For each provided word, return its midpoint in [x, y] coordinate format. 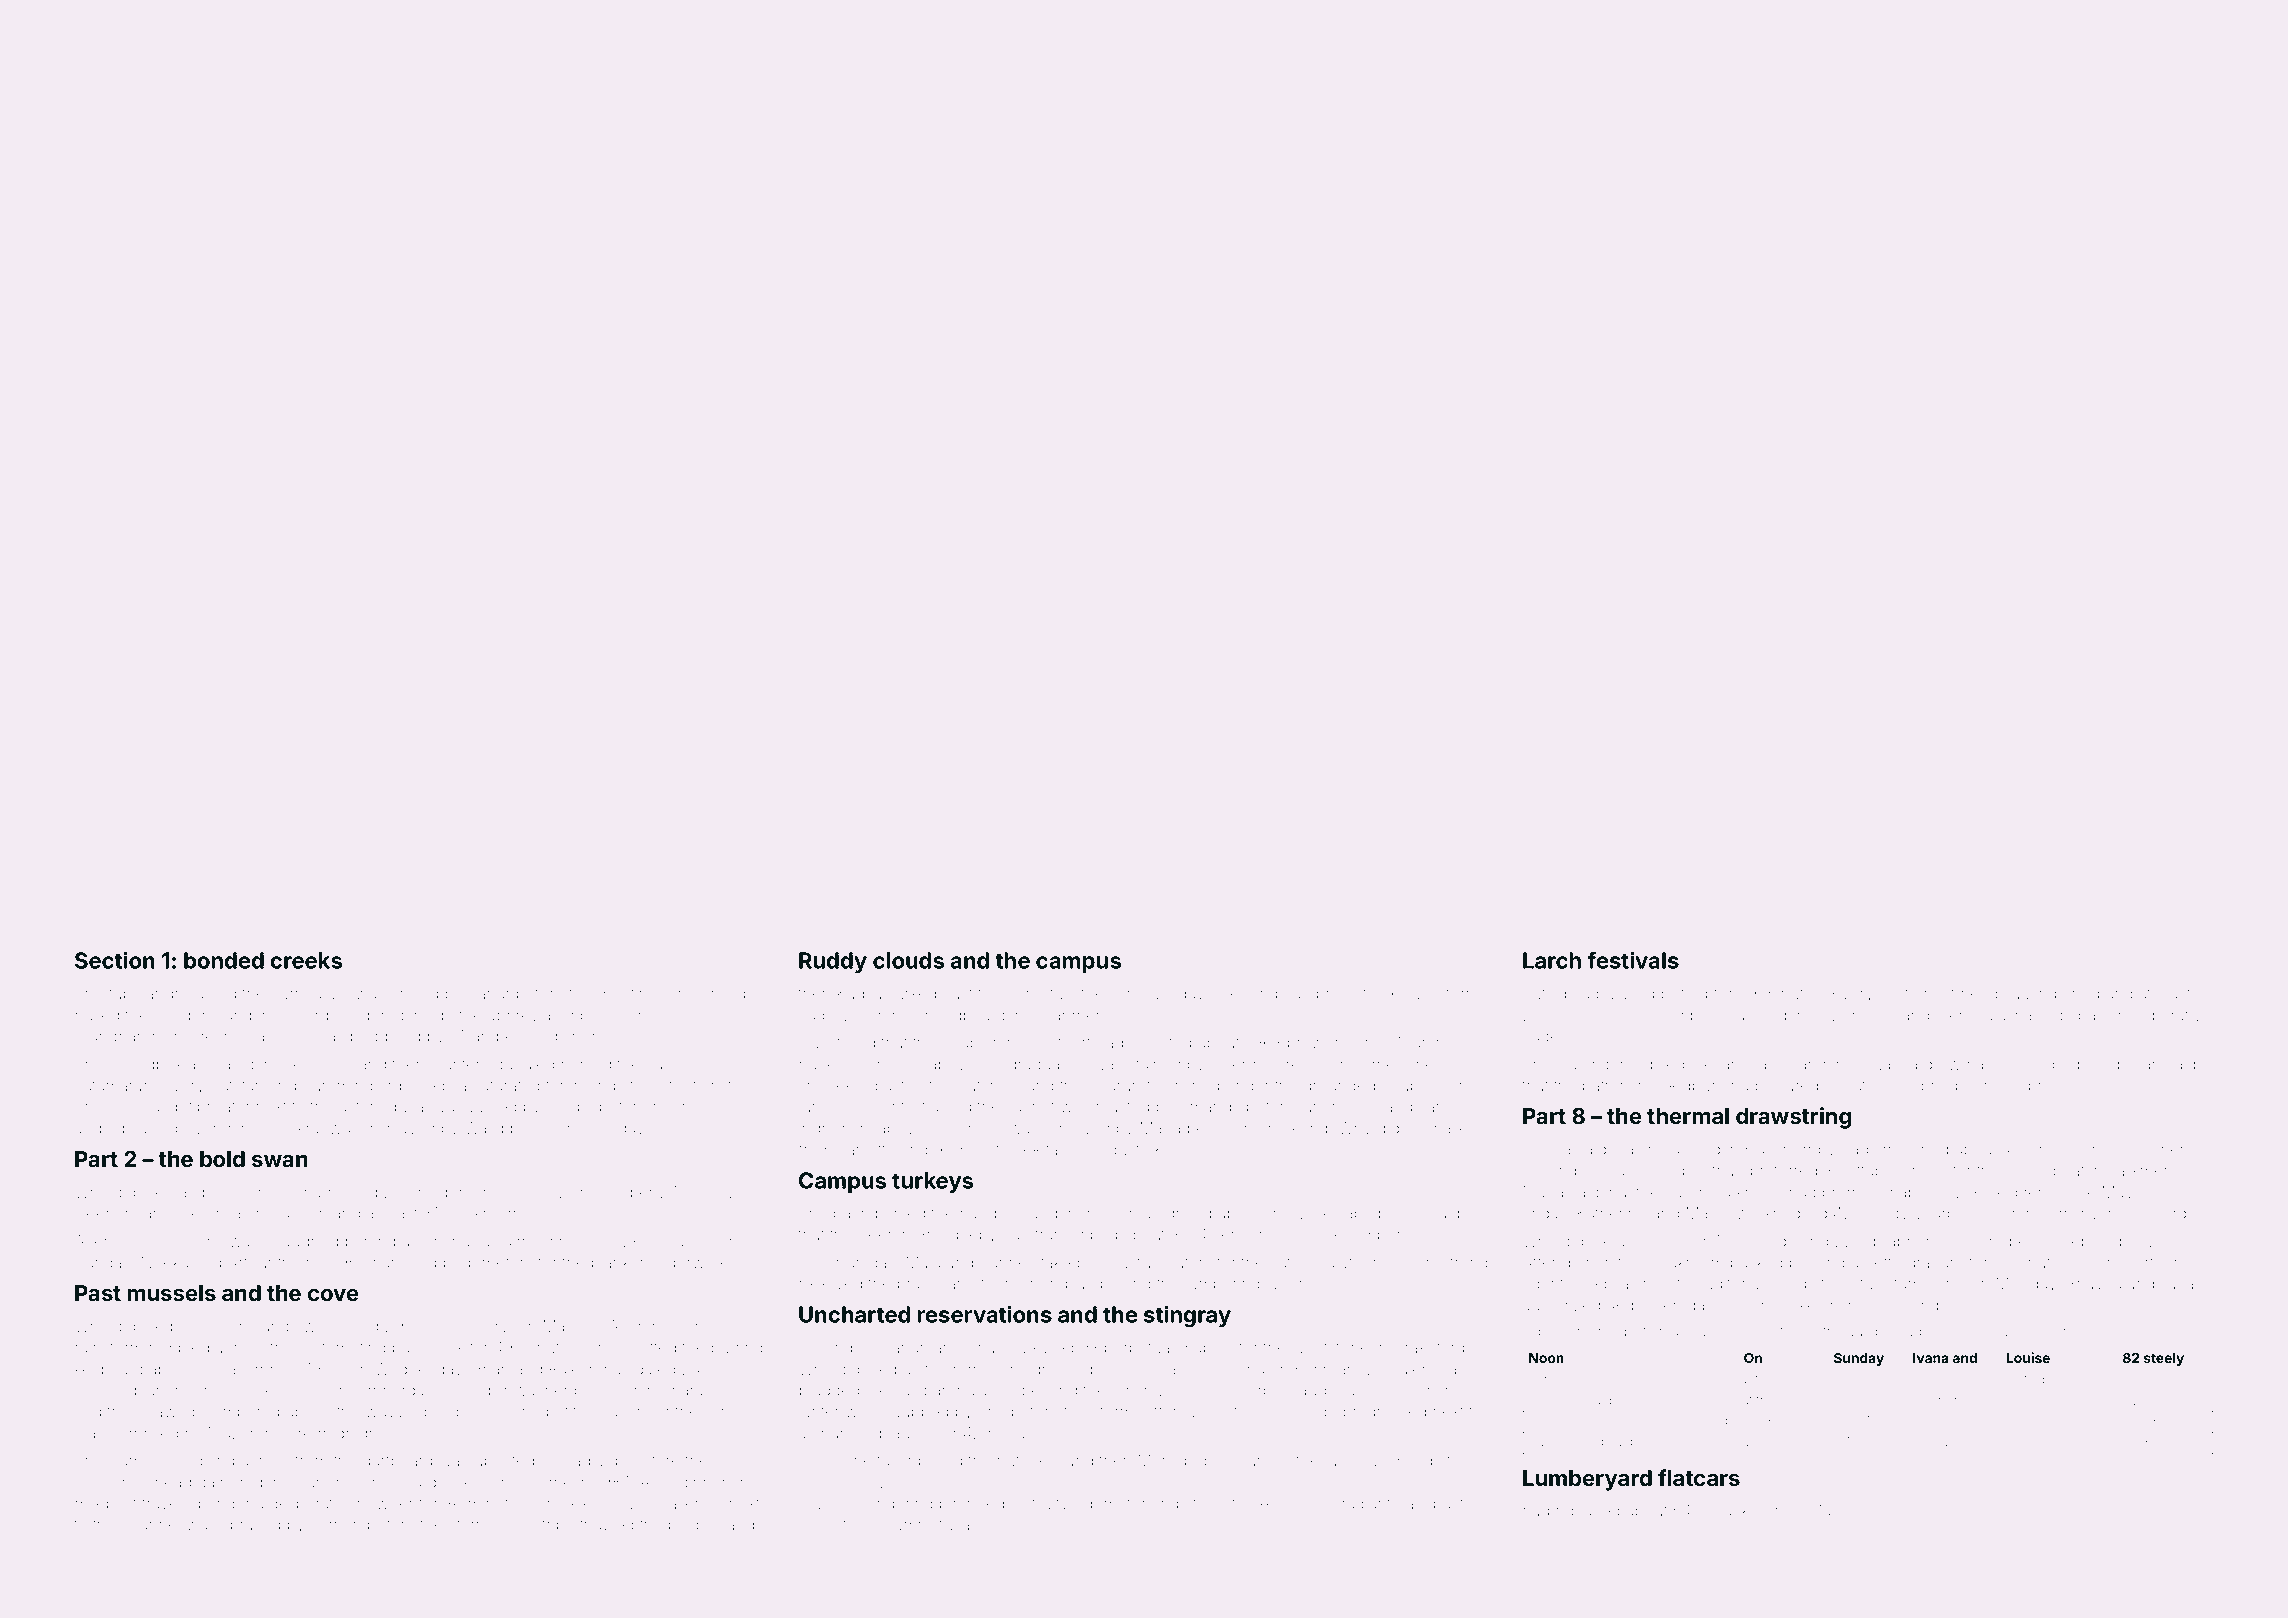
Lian [2145, 1064]
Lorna [1243, 1369]
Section [115, 960]
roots [2057, 1149]
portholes [1945, 1422]
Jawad [170, 1412]
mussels [172, 1293]
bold [222, 1159]
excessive [608, 1505]
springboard [961, 1017]
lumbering [1223, 1285]
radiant [1366, 1503]
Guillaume [1996, 1331]
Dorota [1547, 1148]
